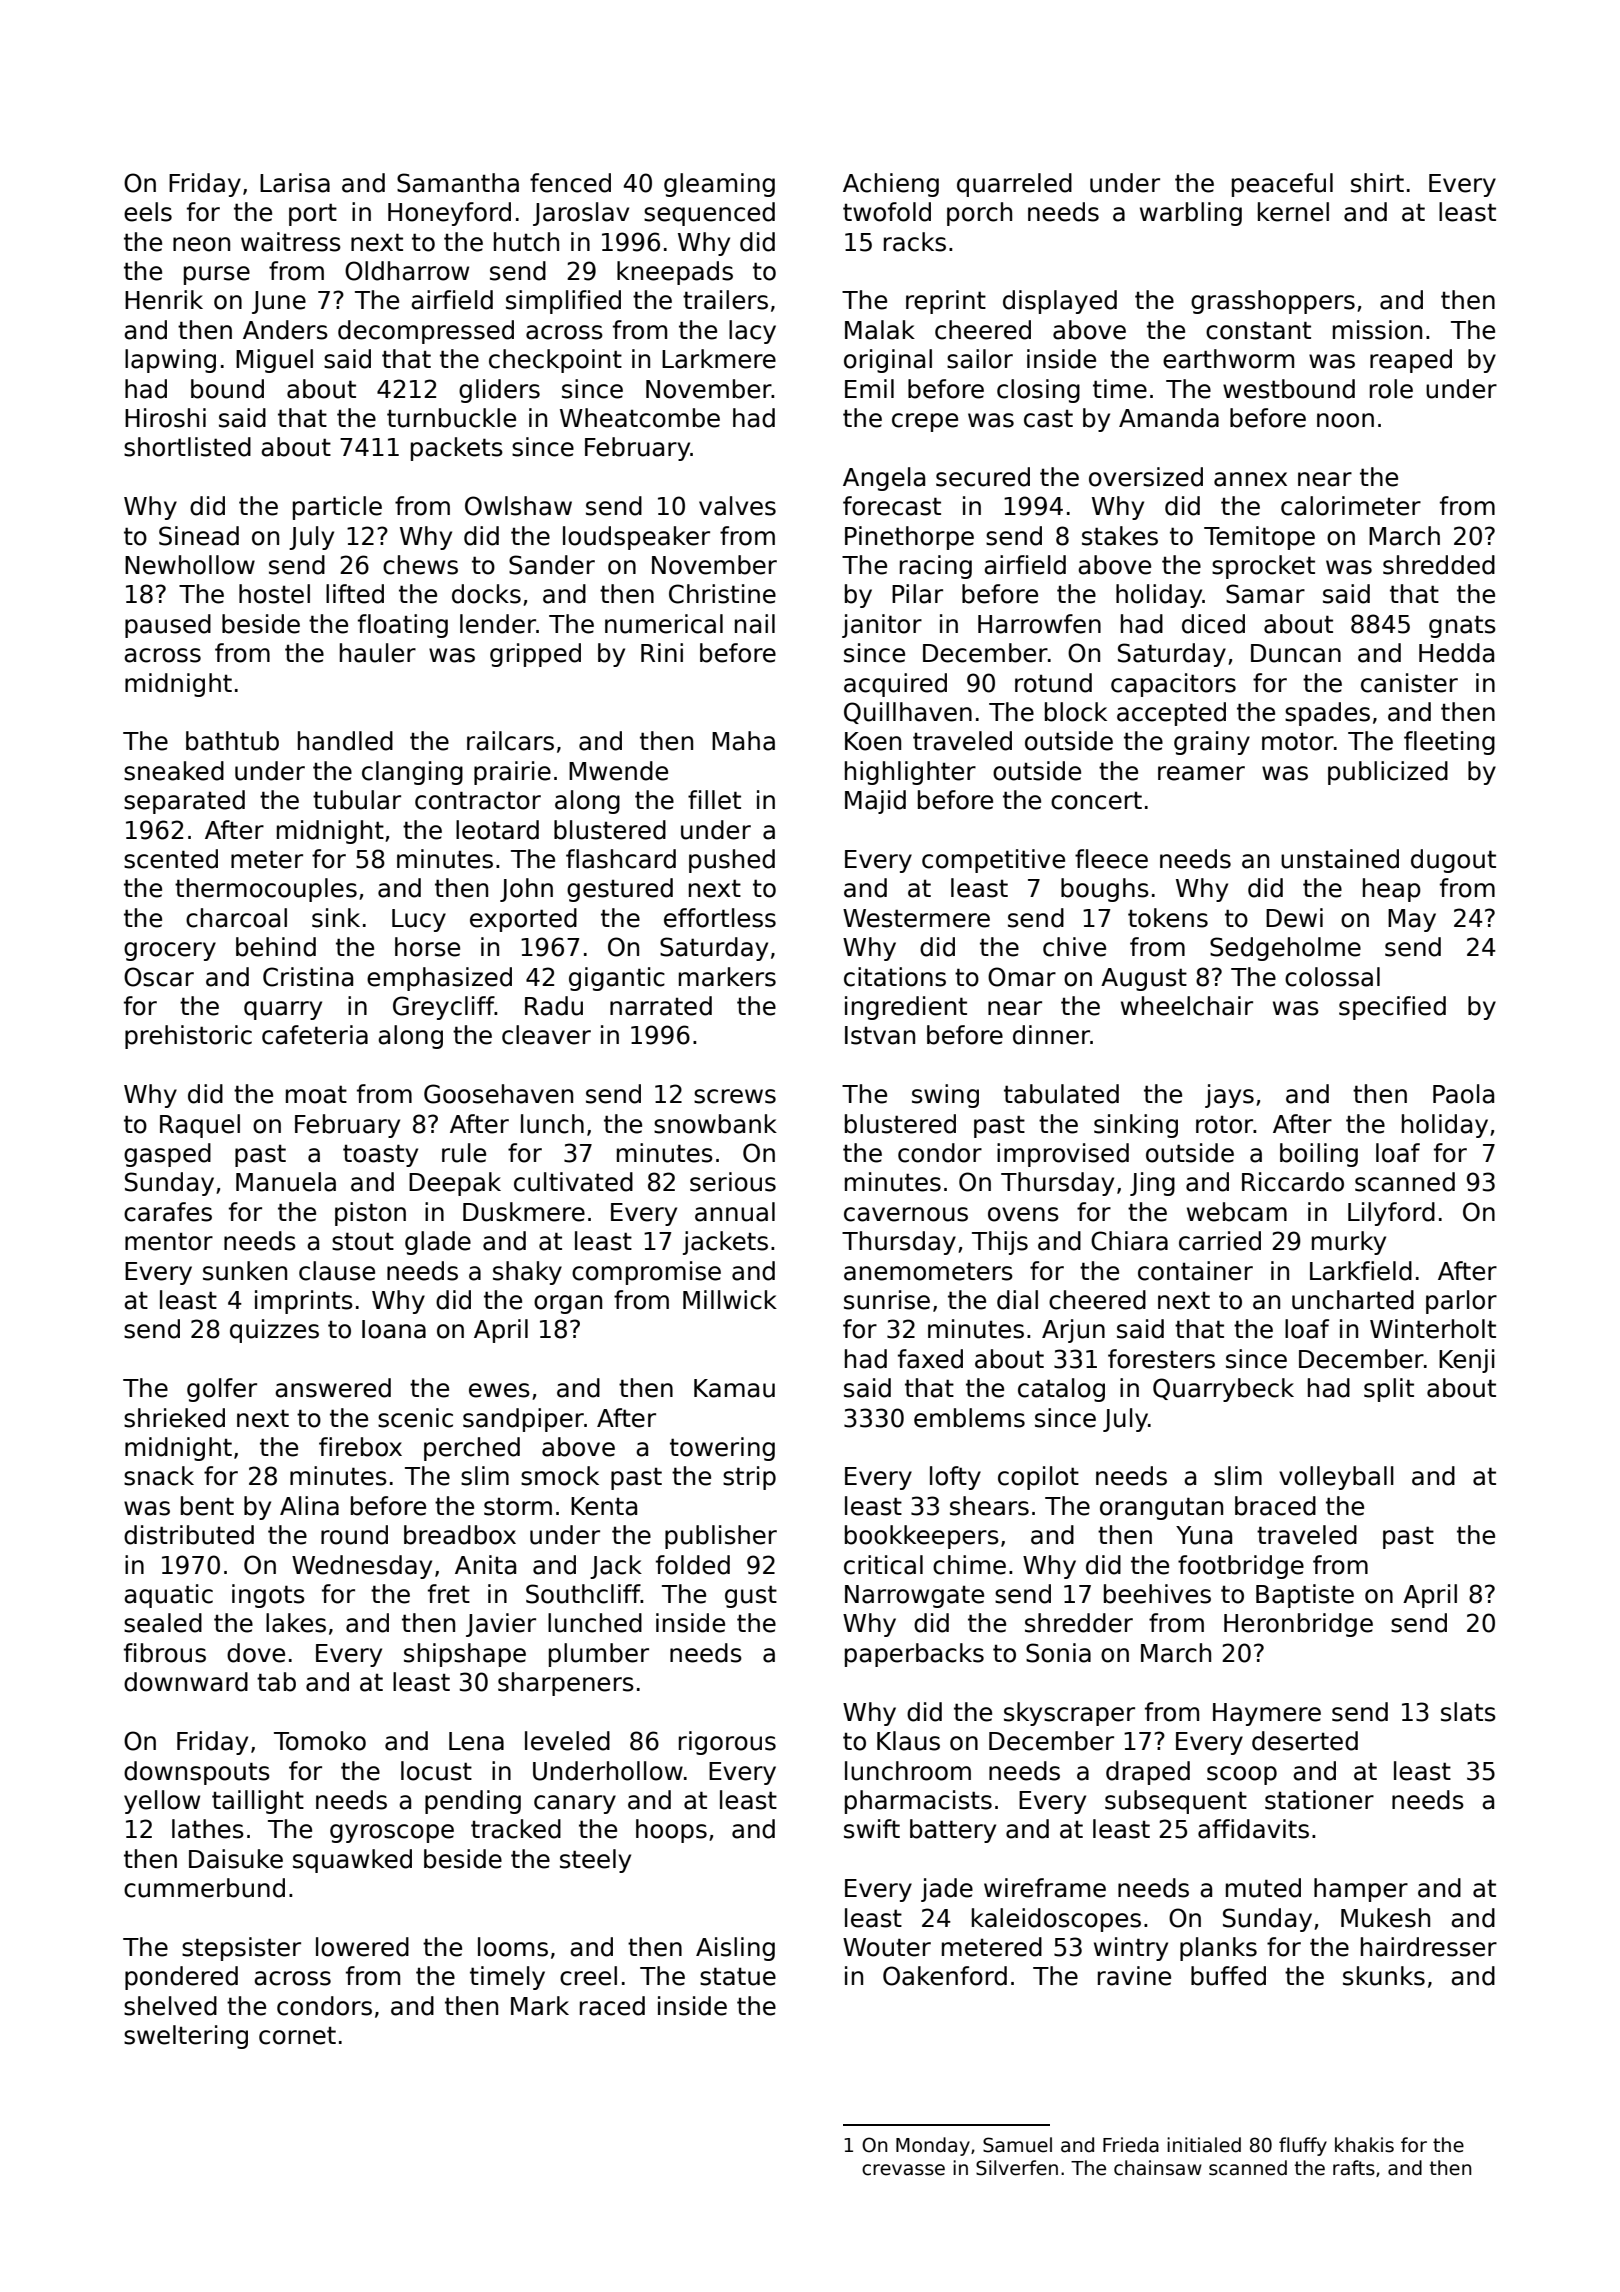  I want to click on battery, so click(953, 1831).
